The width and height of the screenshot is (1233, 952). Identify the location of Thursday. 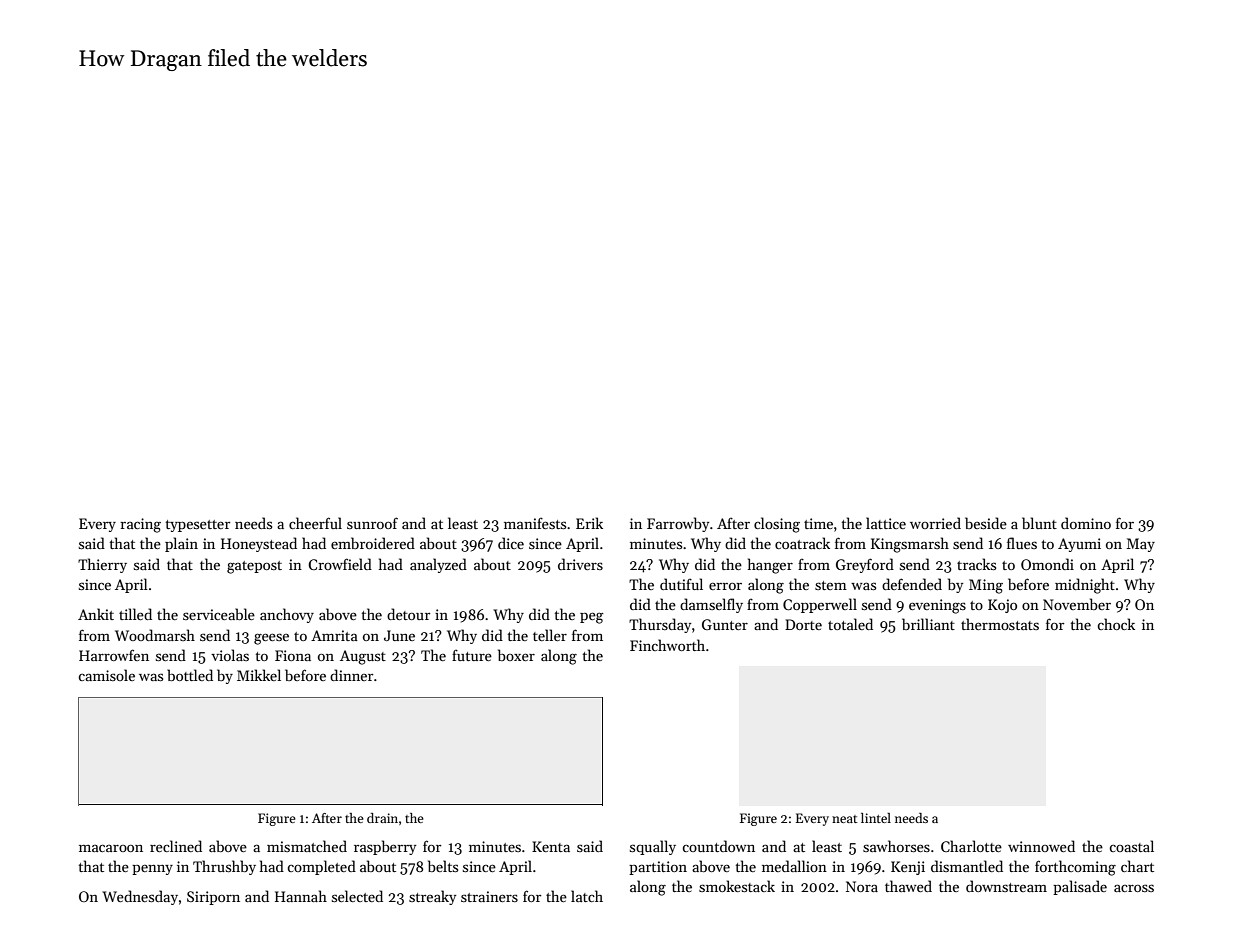
(660, 625).
